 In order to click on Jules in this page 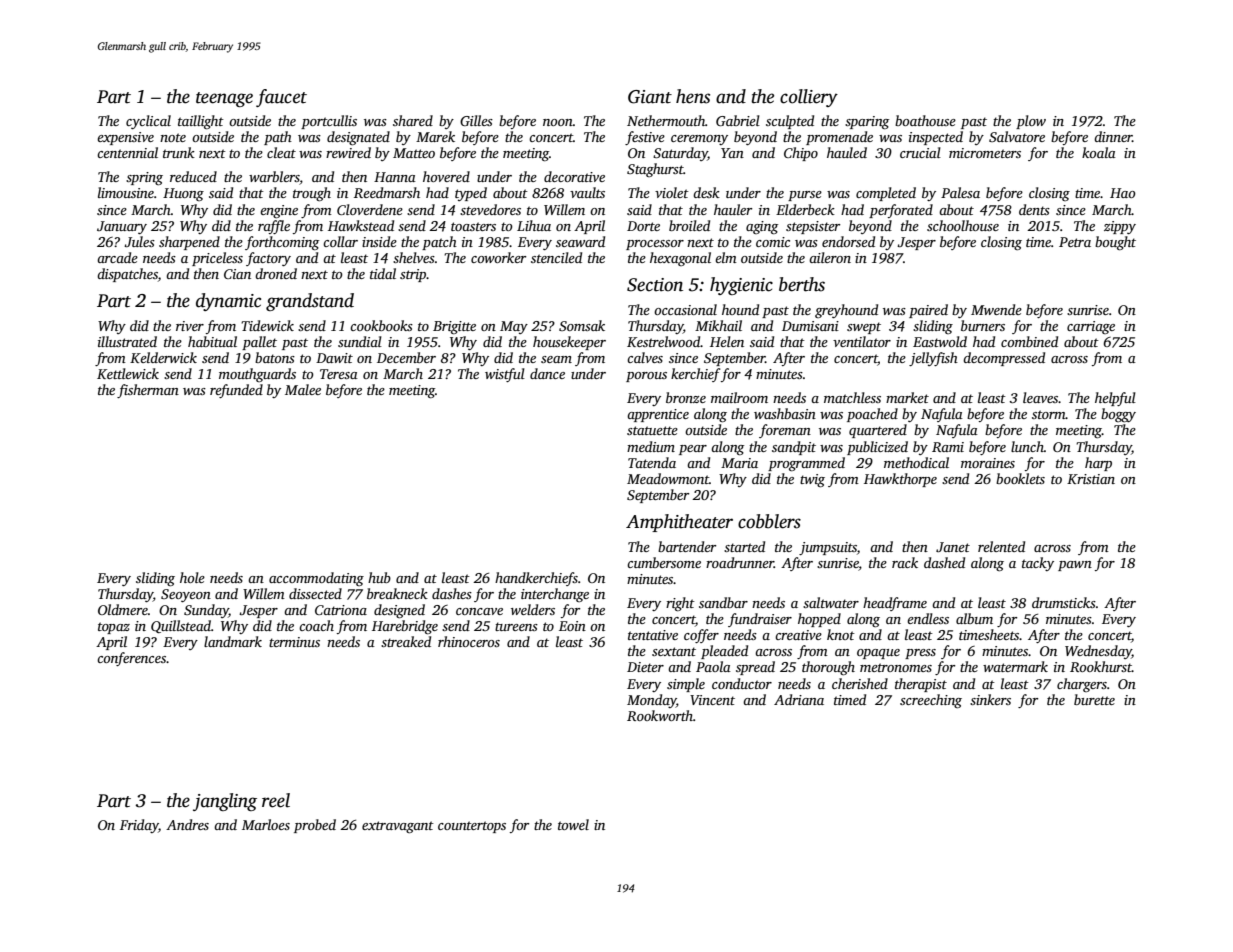, I will do `click(139, 241)`.
